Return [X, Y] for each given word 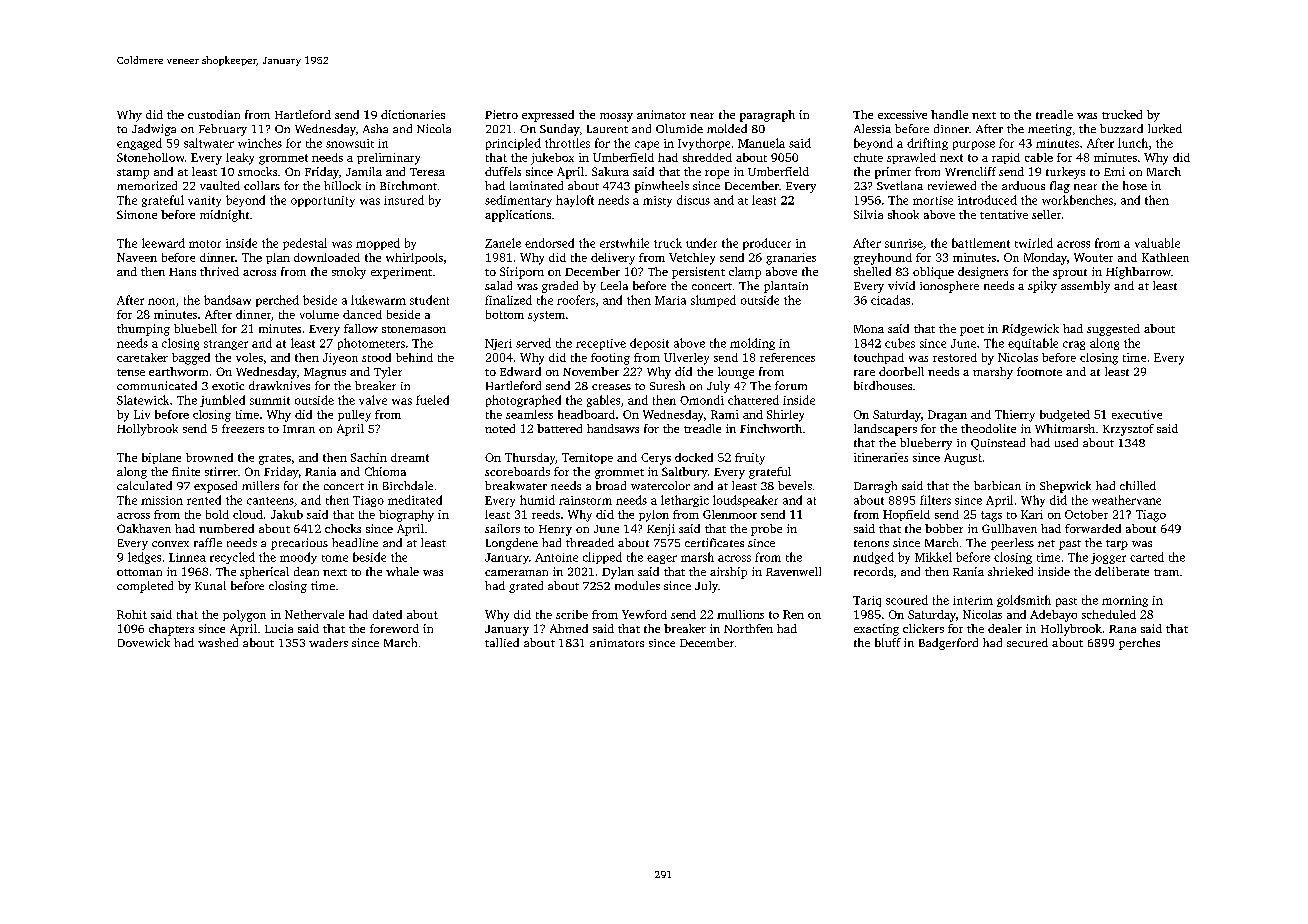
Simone [137, 214]
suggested [1113, 330]
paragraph [767, 116]
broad [611, 485]
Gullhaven [1009, 528]
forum [791, 385]
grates [275, 460]
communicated [157, 385]
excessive [902, 114]
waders [328, 642]
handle [949, 114]
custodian [214, 114]
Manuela [761, 143]
